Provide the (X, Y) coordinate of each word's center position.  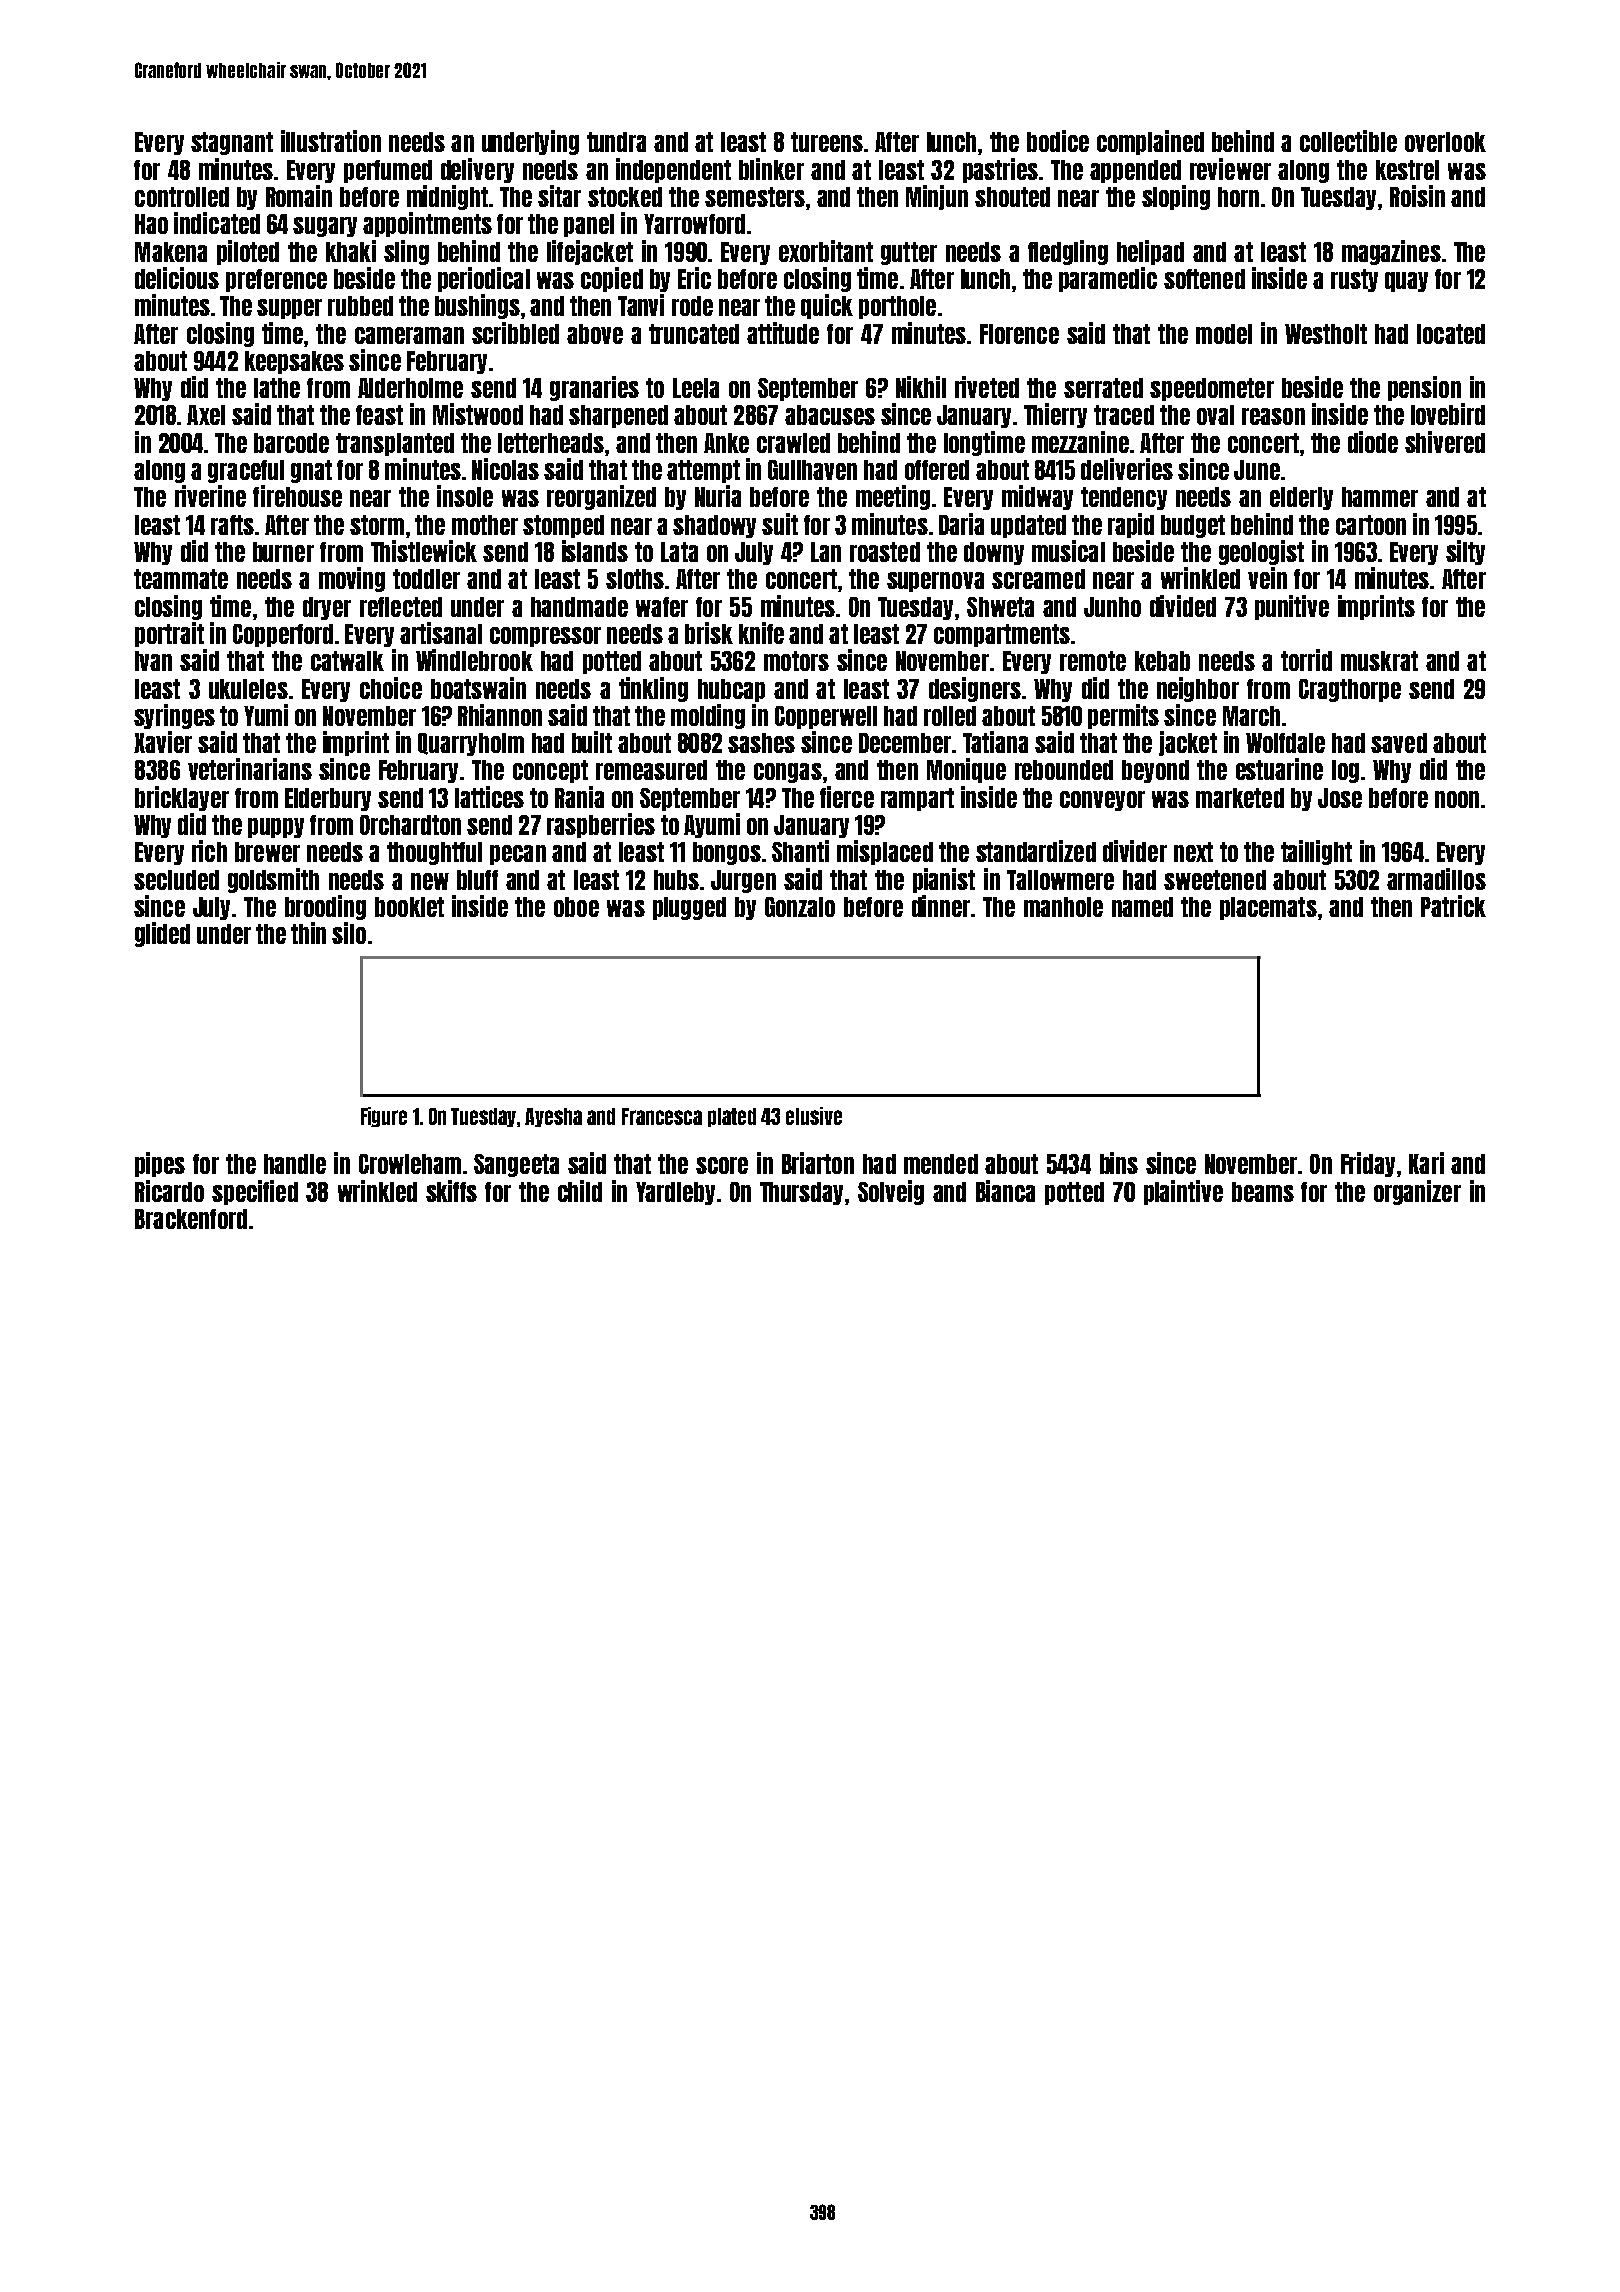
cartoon (1371, 525)
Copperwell (826, 717)
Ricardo (169, 1191)
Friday (1368, 1164)
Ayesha (553, 1117)
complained (1150, 142)
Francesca (662, 1116)
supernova (935, 582)
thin (308, 933)
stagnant (232, 143)
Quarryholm (471, 744)
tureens (827, 142)
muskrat (1379, 661)
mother (485, 525)
